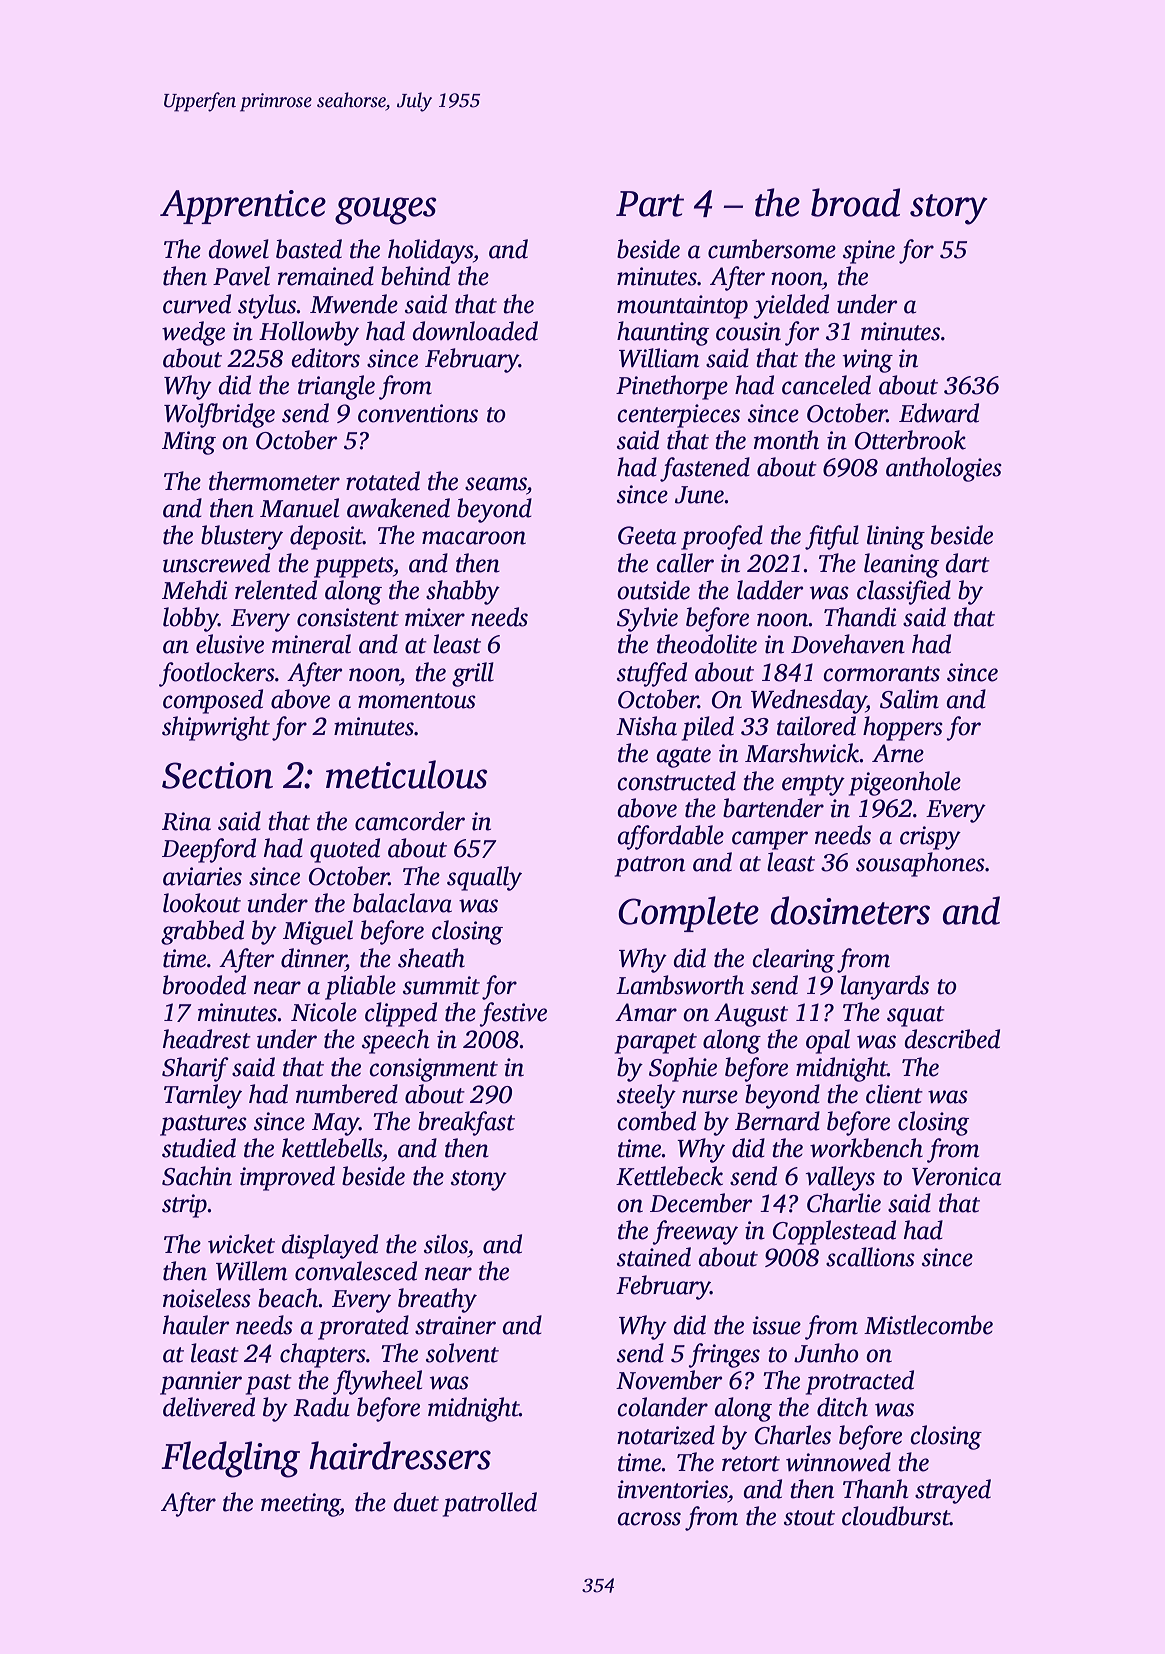 The width and height of the page is (1165, 1654). I want to click on broad, so click(855, 202).
